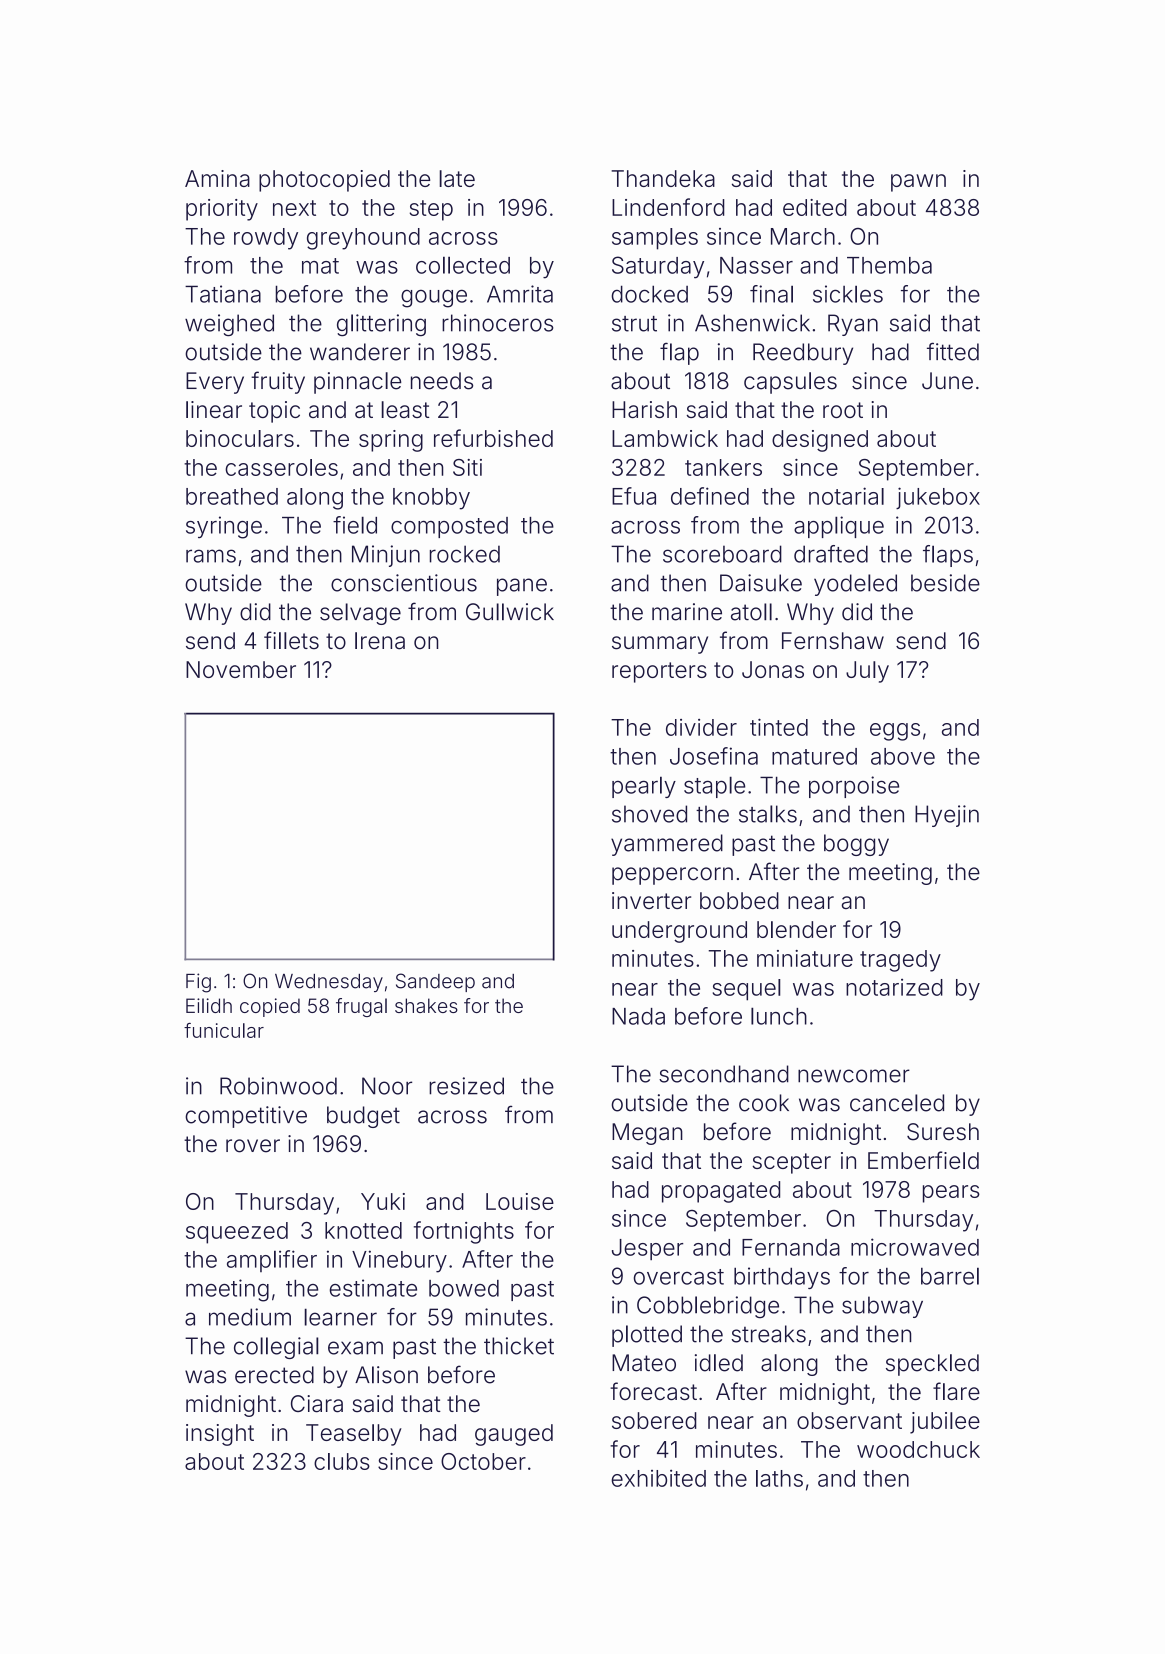  Describe the element at coordinates (466, 1086) in the page. I see `resized` at that location.
